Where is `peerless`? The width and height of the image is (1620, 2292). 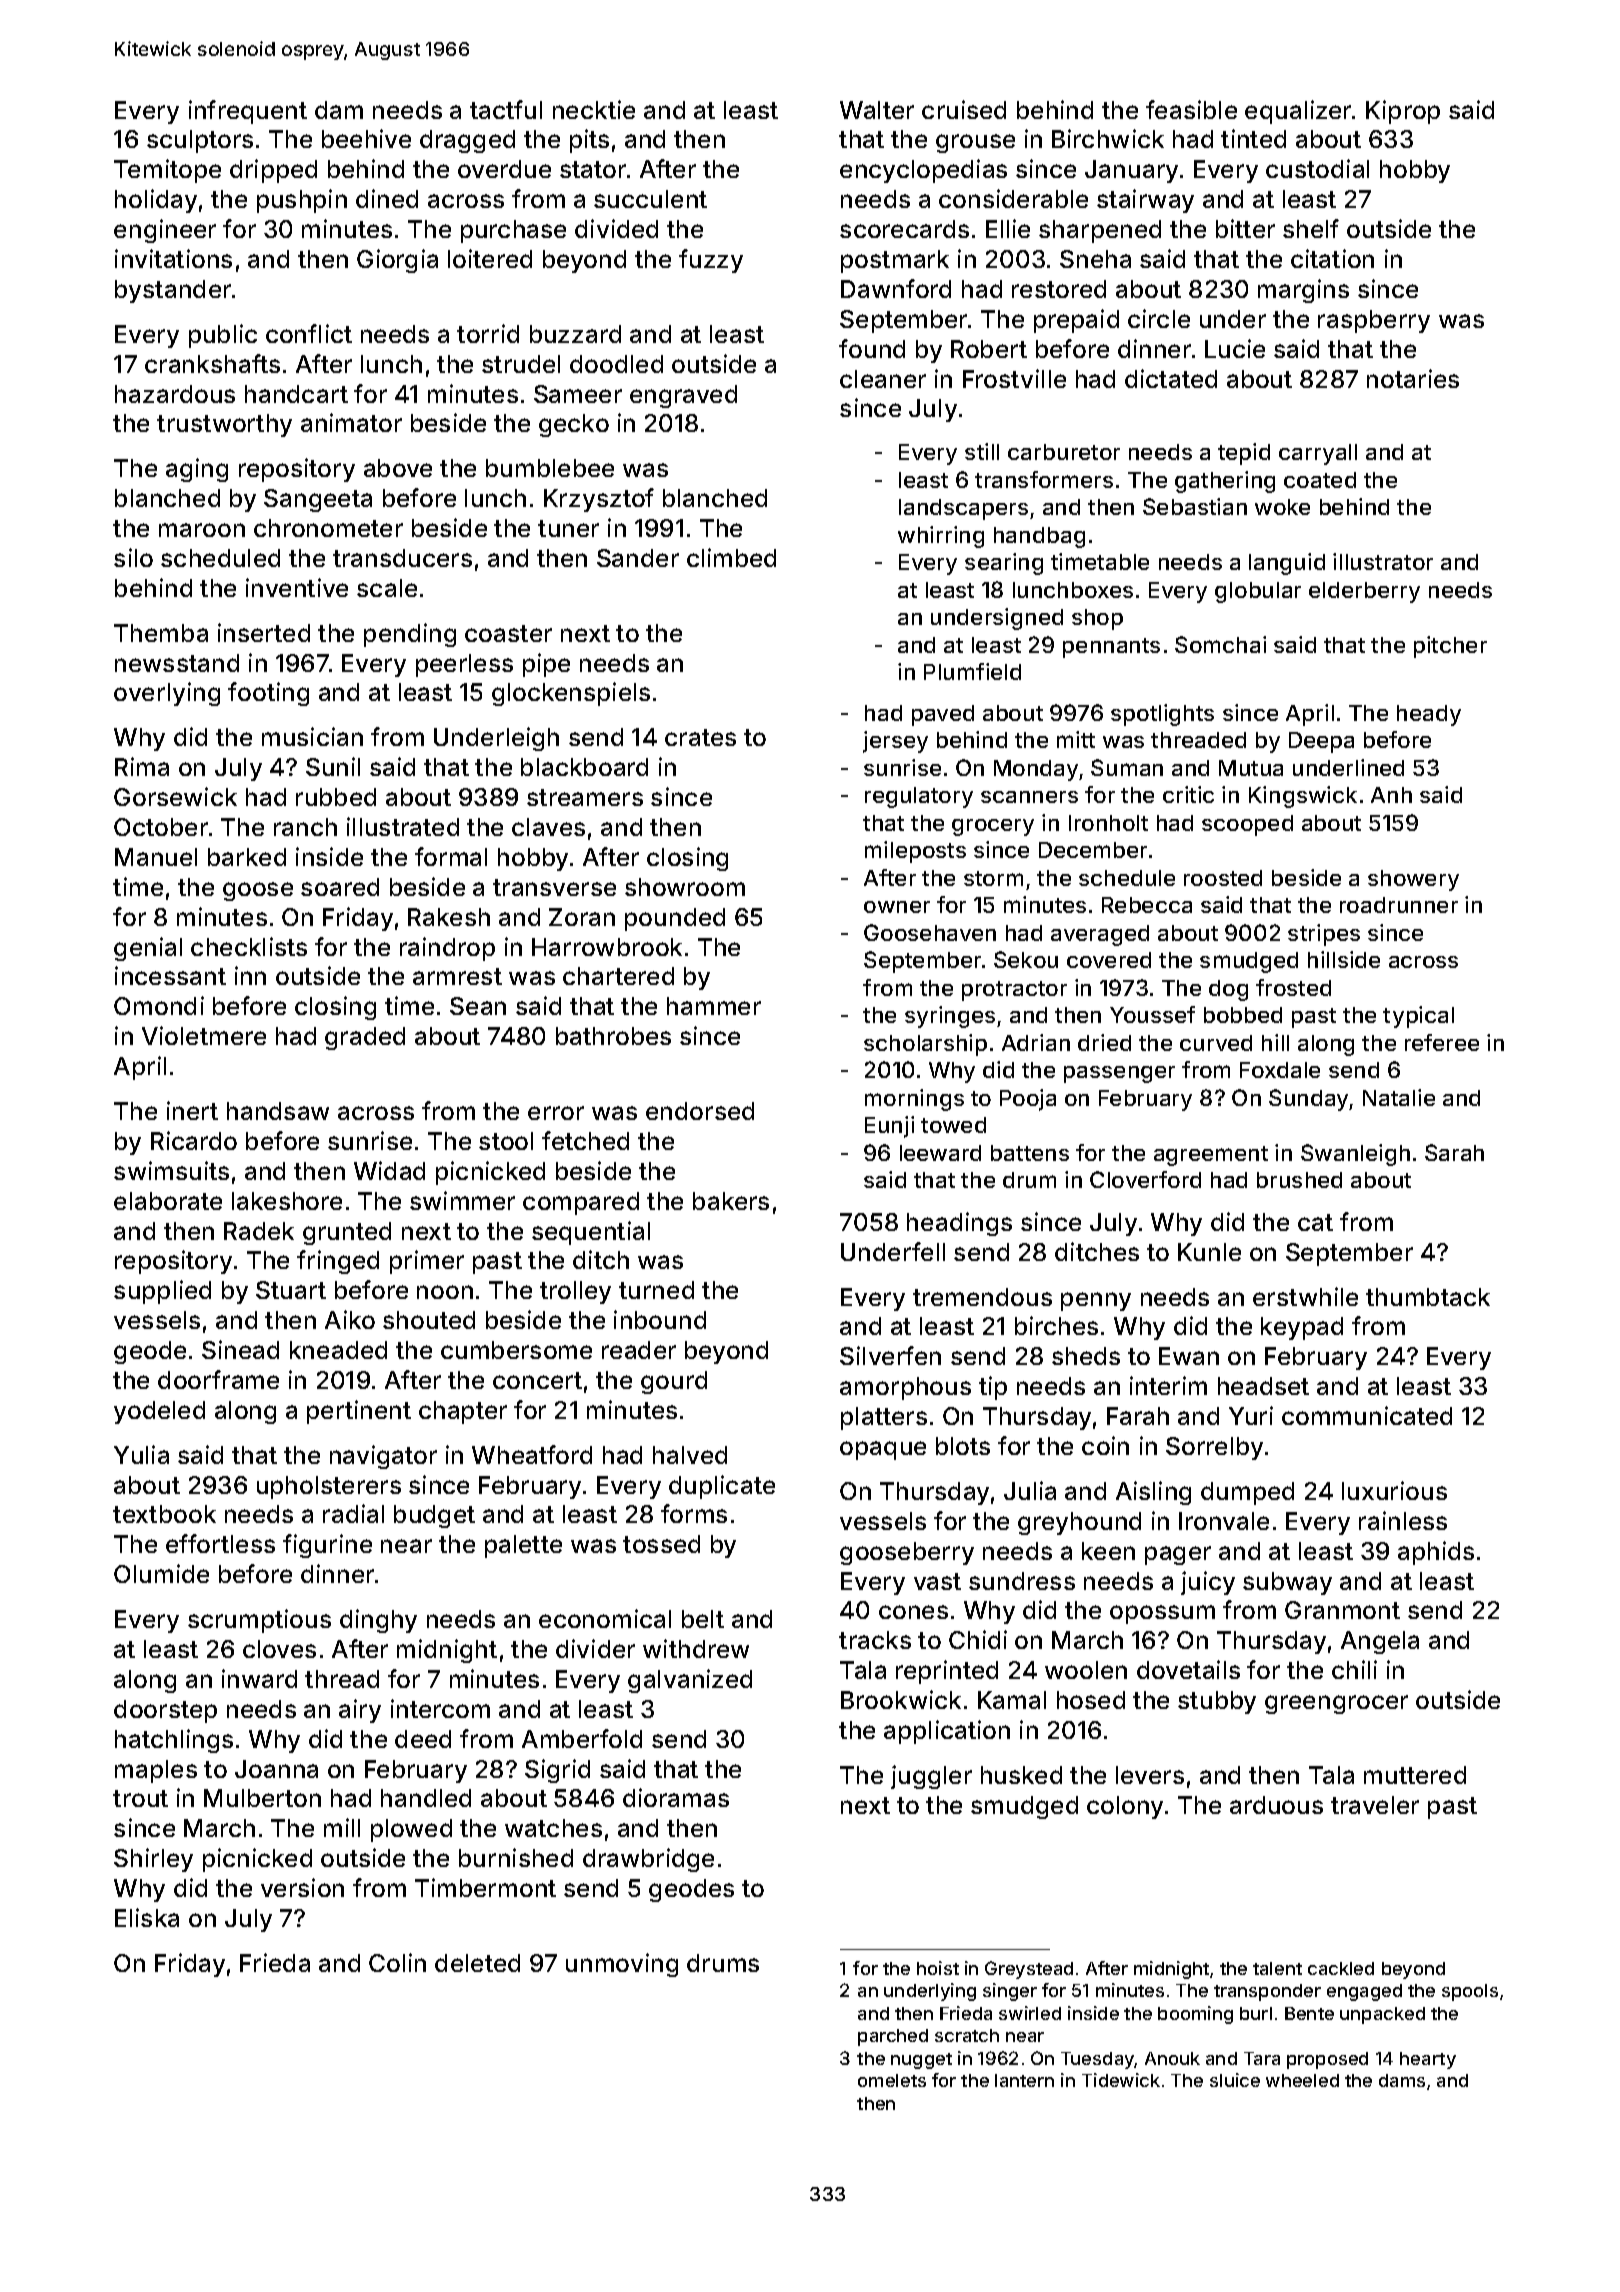
peerless is located at coordinates (464, 665).
